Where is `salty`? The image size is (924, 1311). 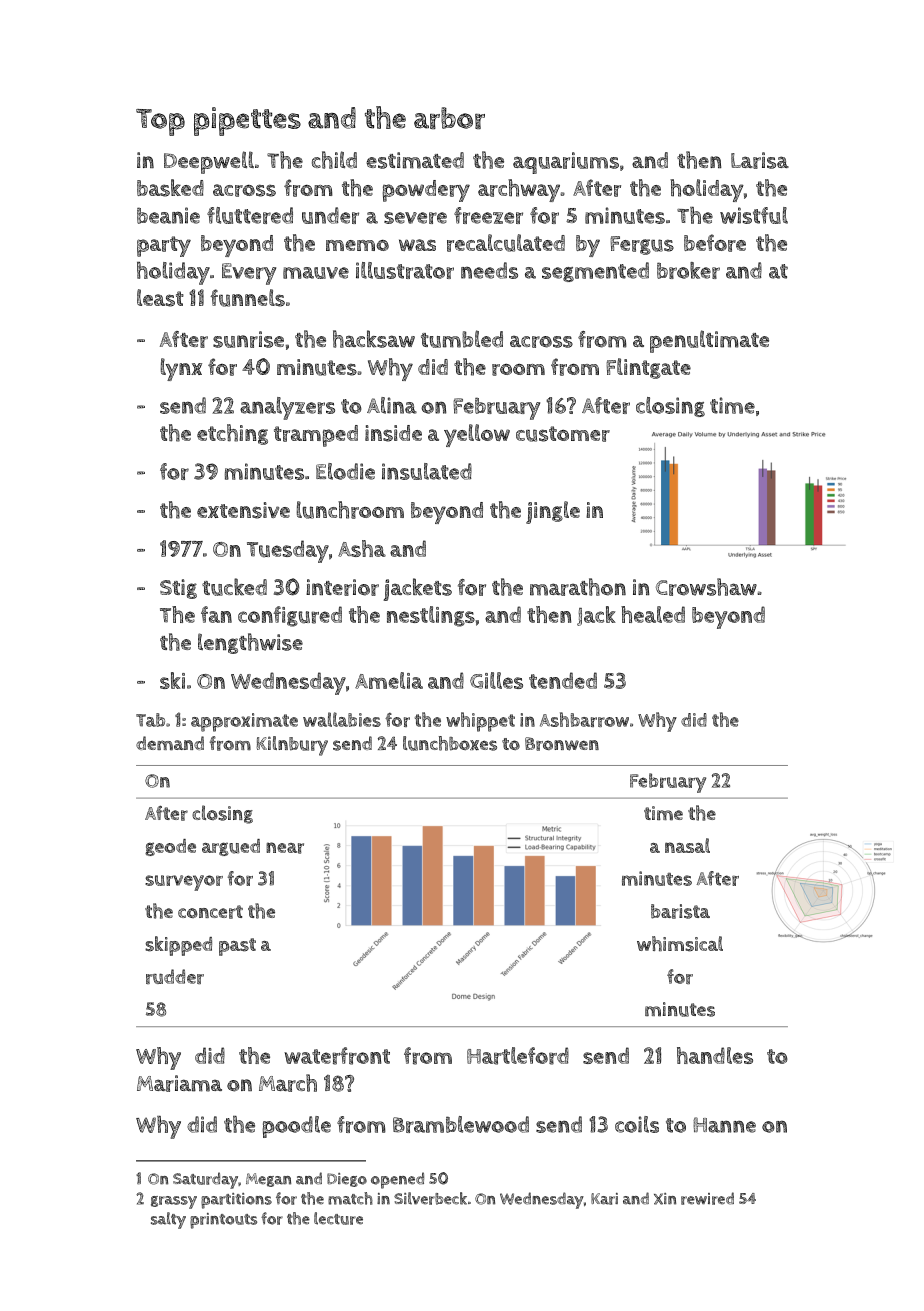
salty is located at coordinates (168, 1220).
